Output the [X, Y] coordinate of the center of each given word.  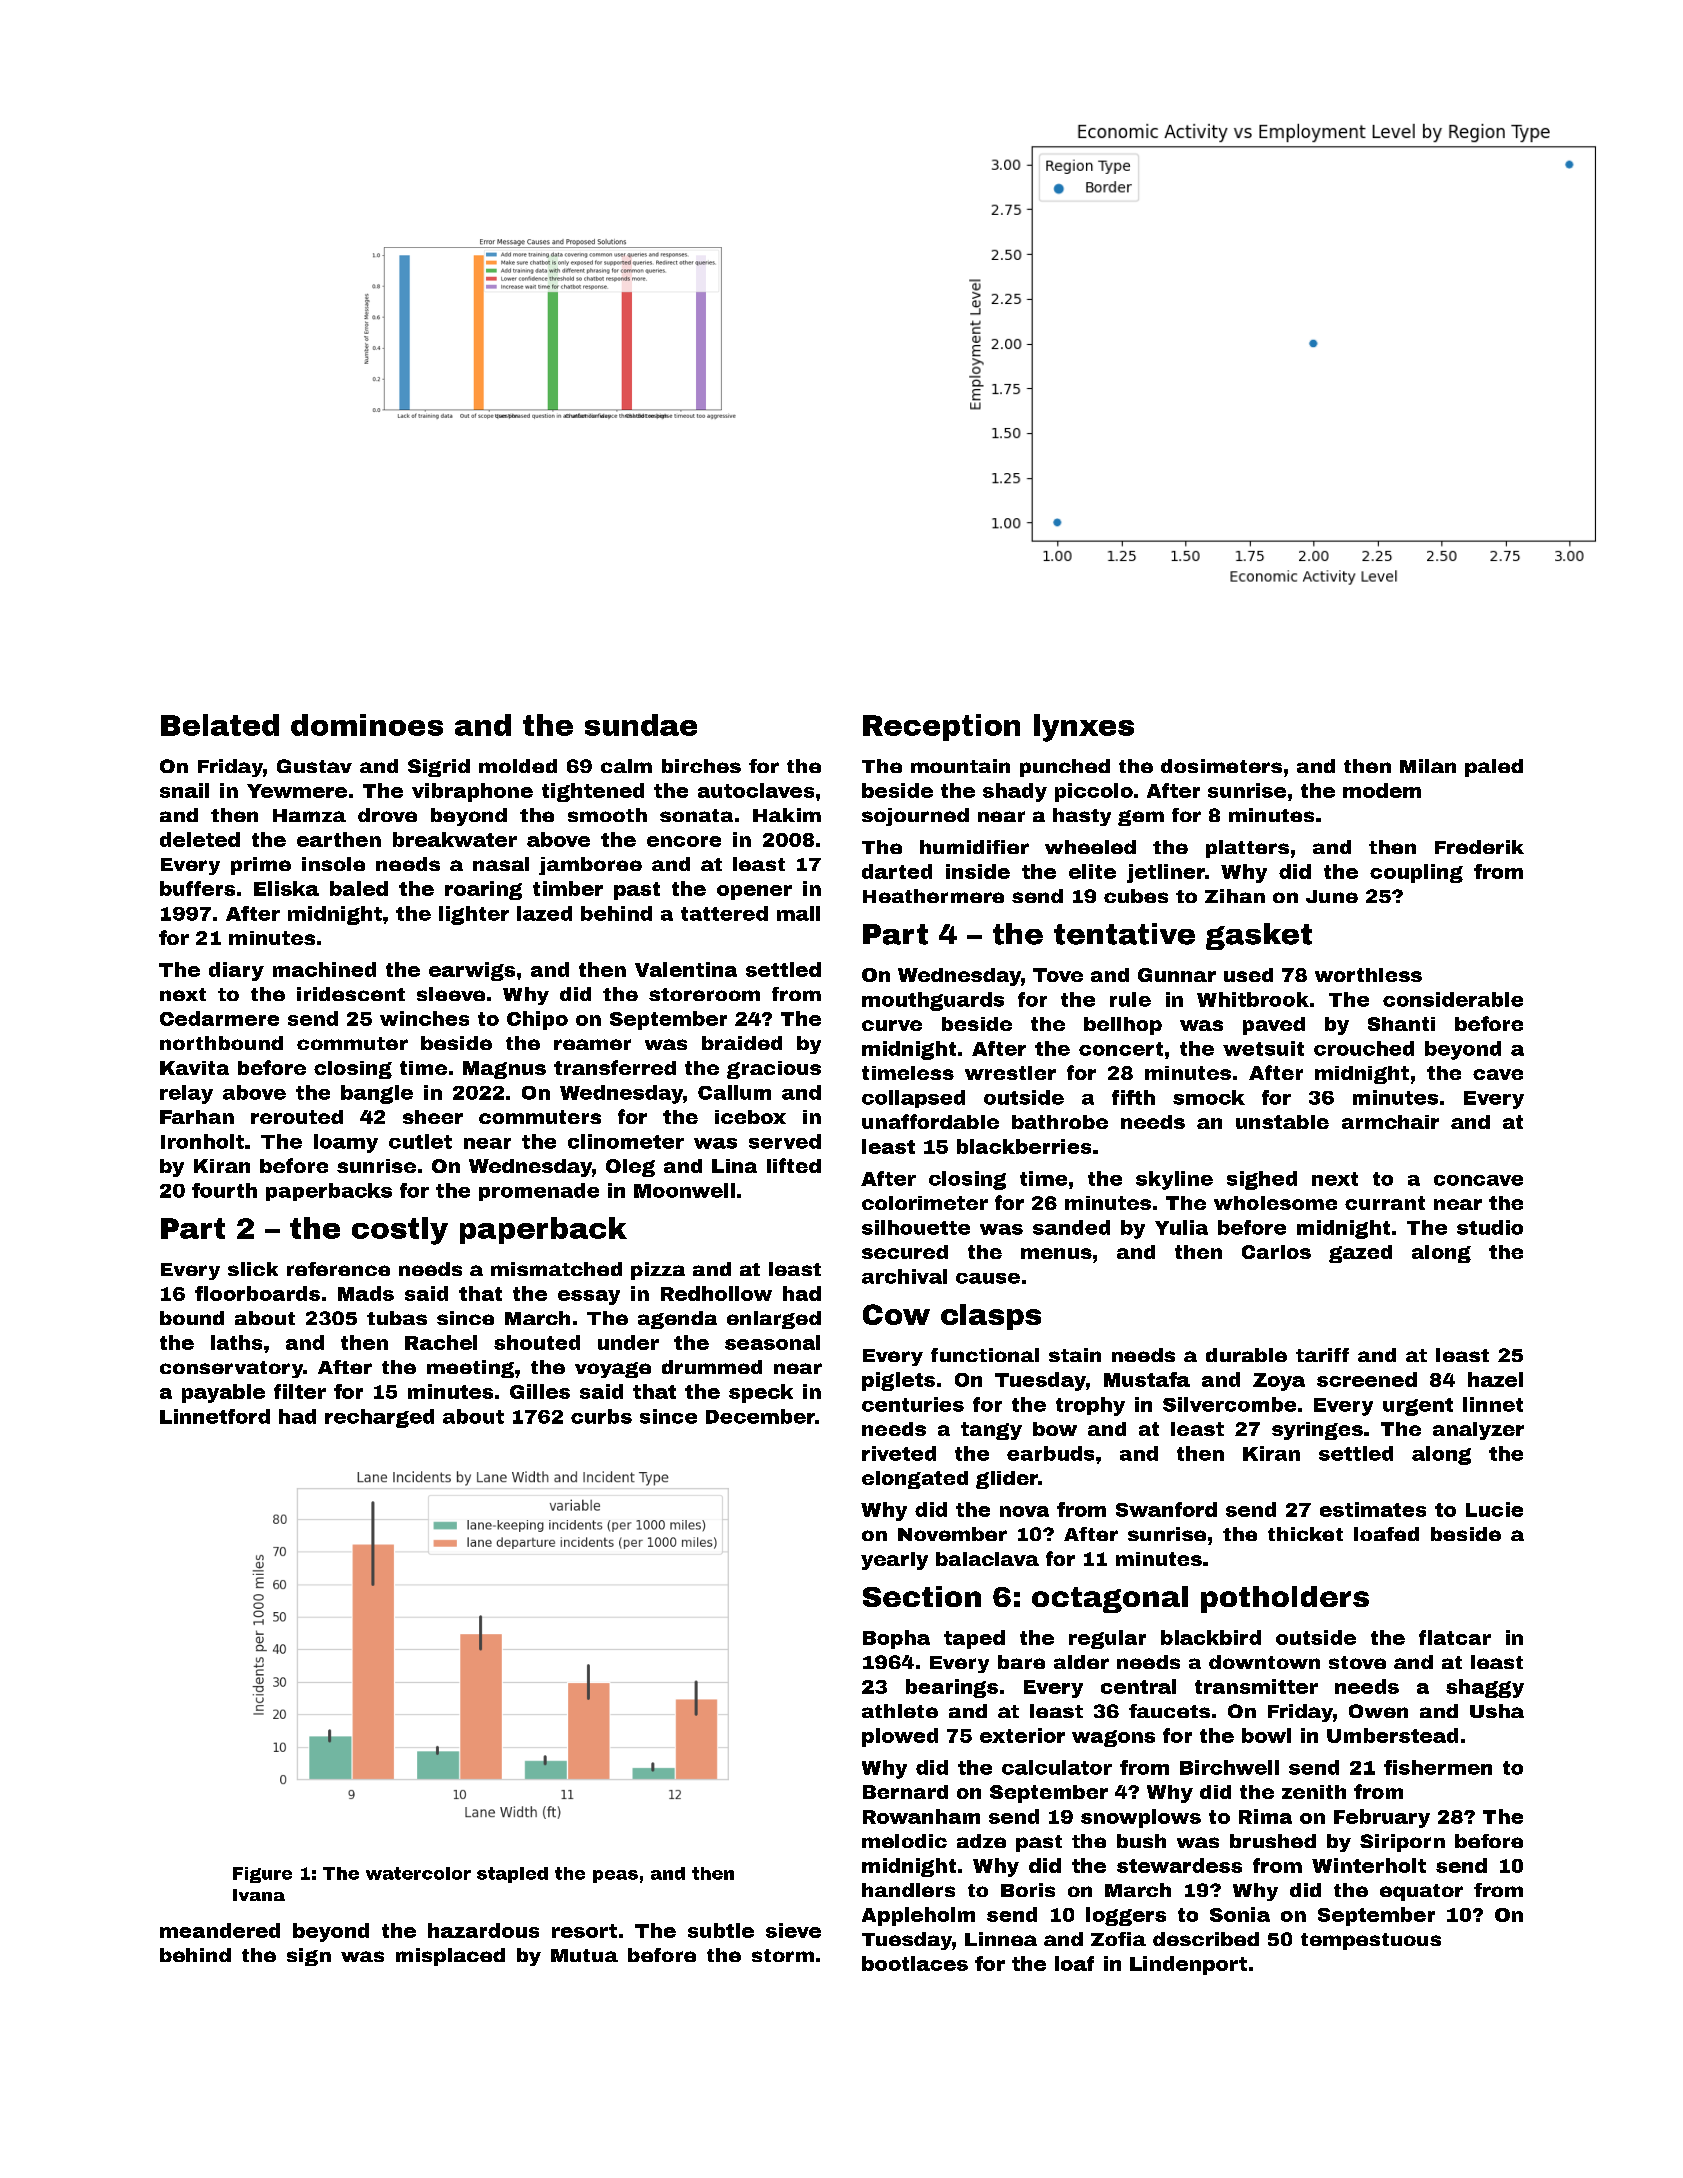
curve [892, 1025]
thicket [1305, 1534]
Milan [1428, 766]
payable [223, 1393]
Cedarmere [219, 1018]
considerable [1453, 999]
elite [1092, 871]
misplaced [450, 1957]
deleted [200, 839]
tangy [991, 1431]
